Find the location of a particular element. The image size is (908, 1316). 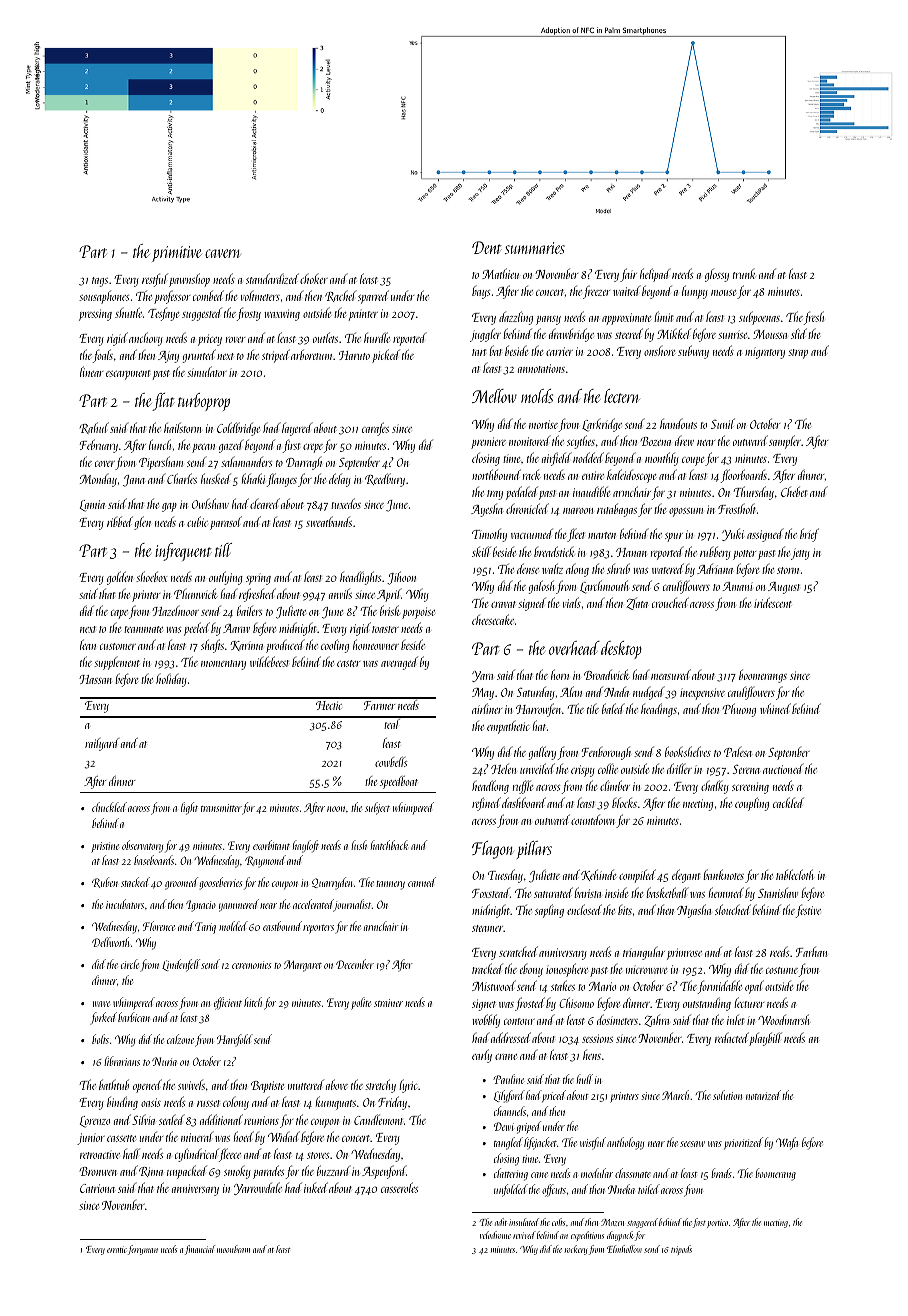

primitive is located at coordinates (177, 254).
